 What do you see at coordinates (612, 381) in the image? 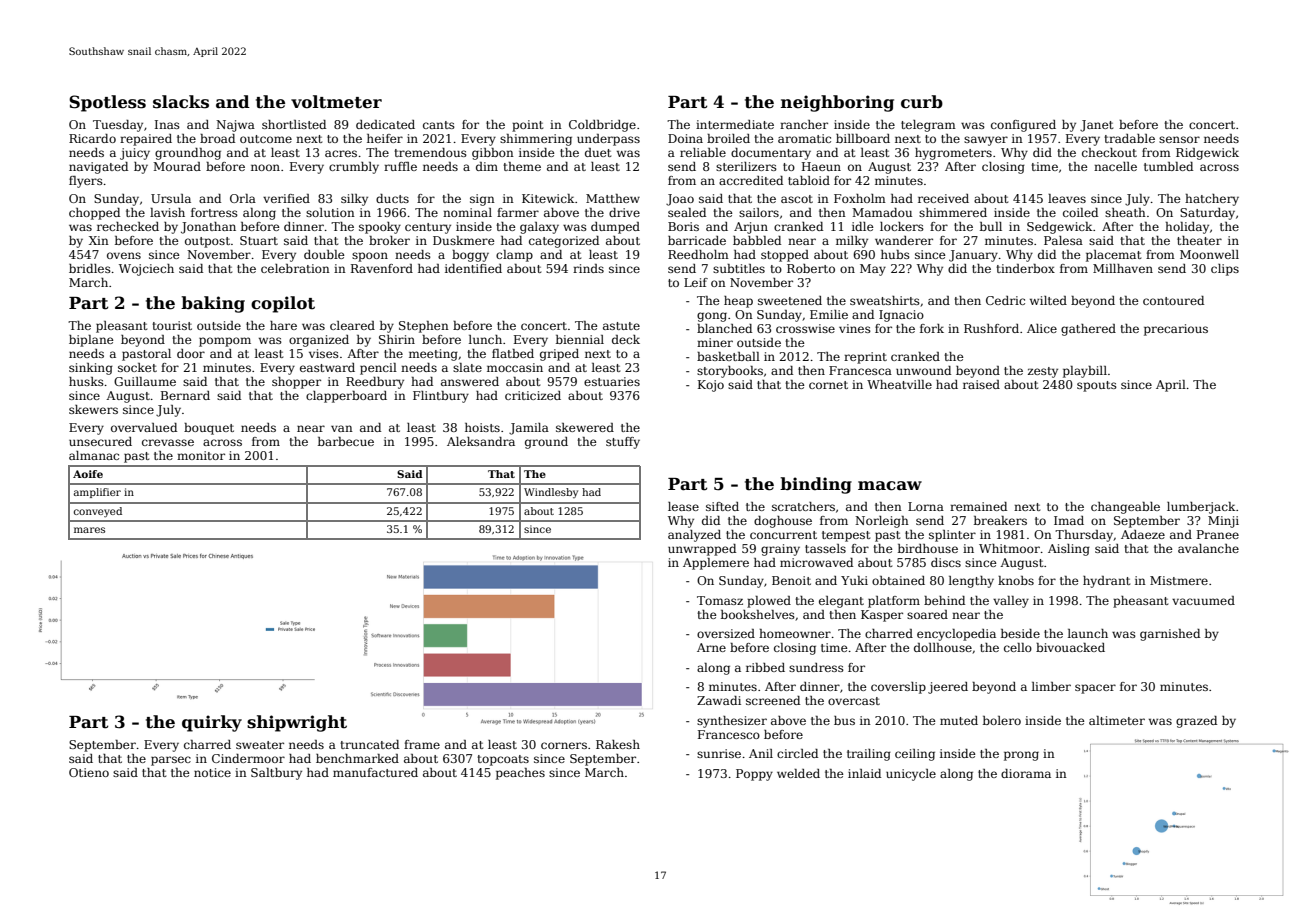
I see `estuaries` at bounding box center [612, 381].
